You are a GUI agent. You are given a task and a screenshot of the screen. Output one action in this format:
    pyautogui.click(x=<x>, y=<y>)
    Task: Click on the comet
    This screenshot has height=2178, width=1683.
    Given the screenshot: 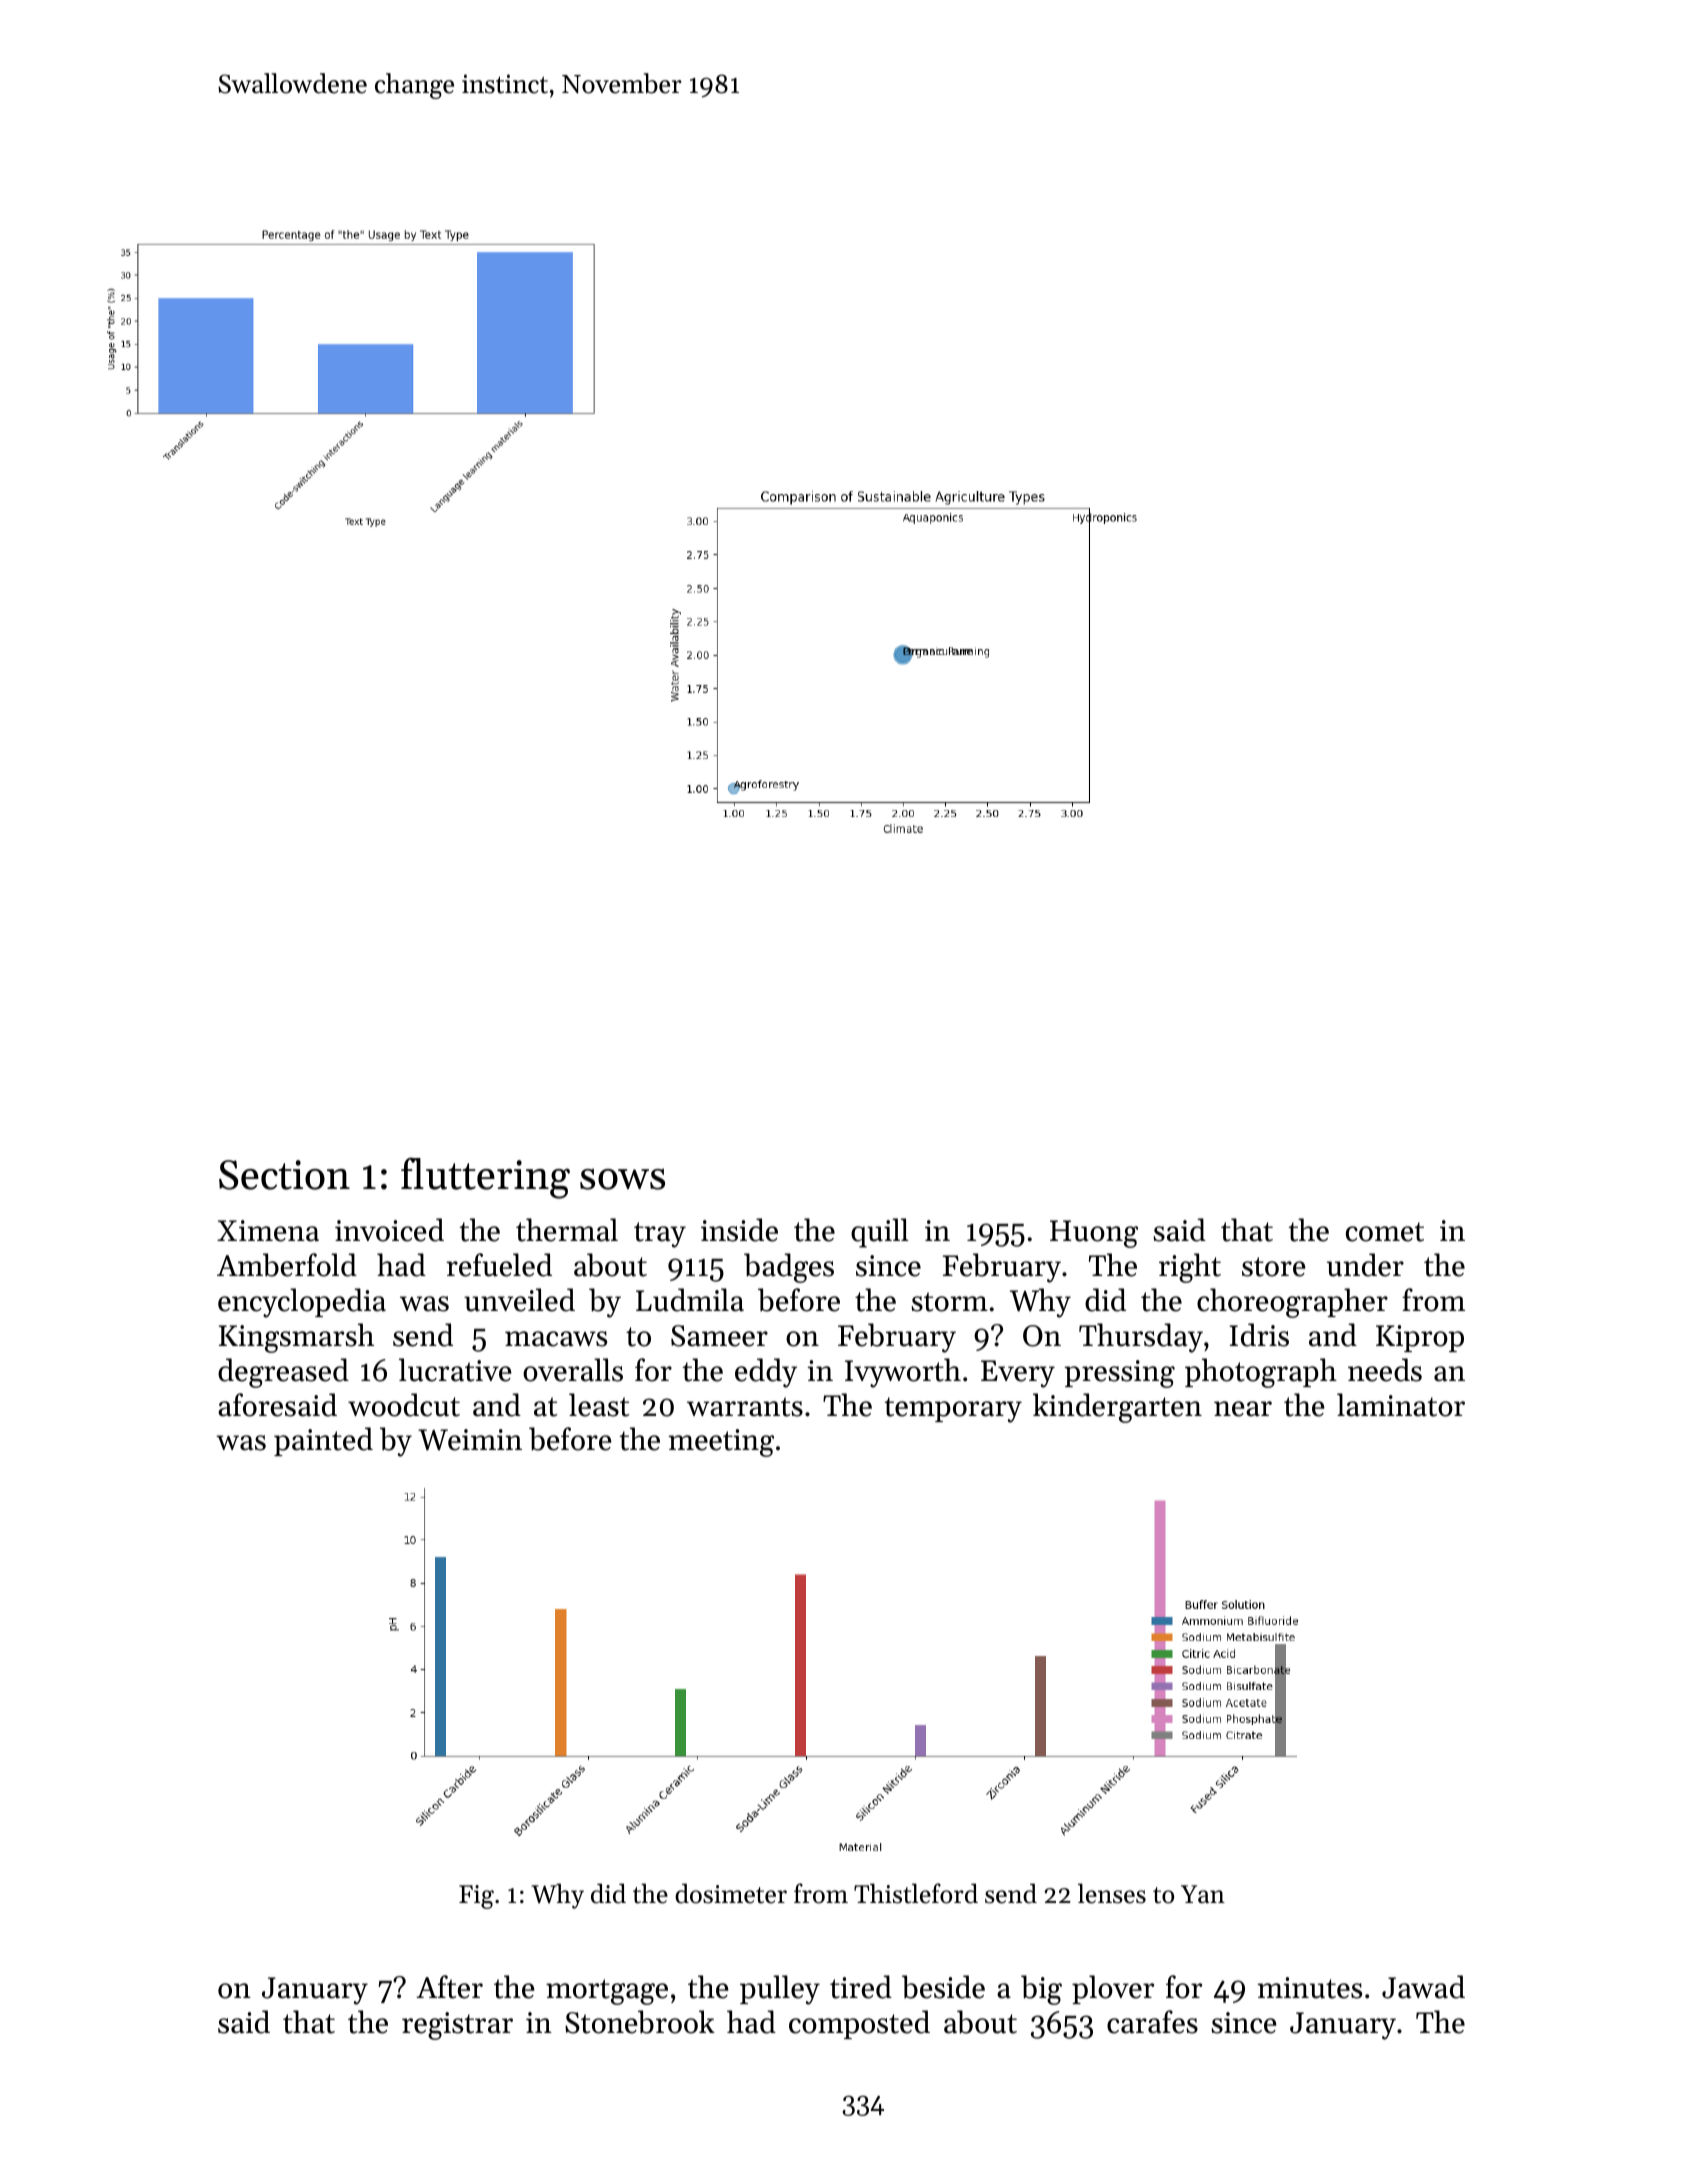 What is the action you would take?
    pyautogui.click(x=1385, y=1232)
